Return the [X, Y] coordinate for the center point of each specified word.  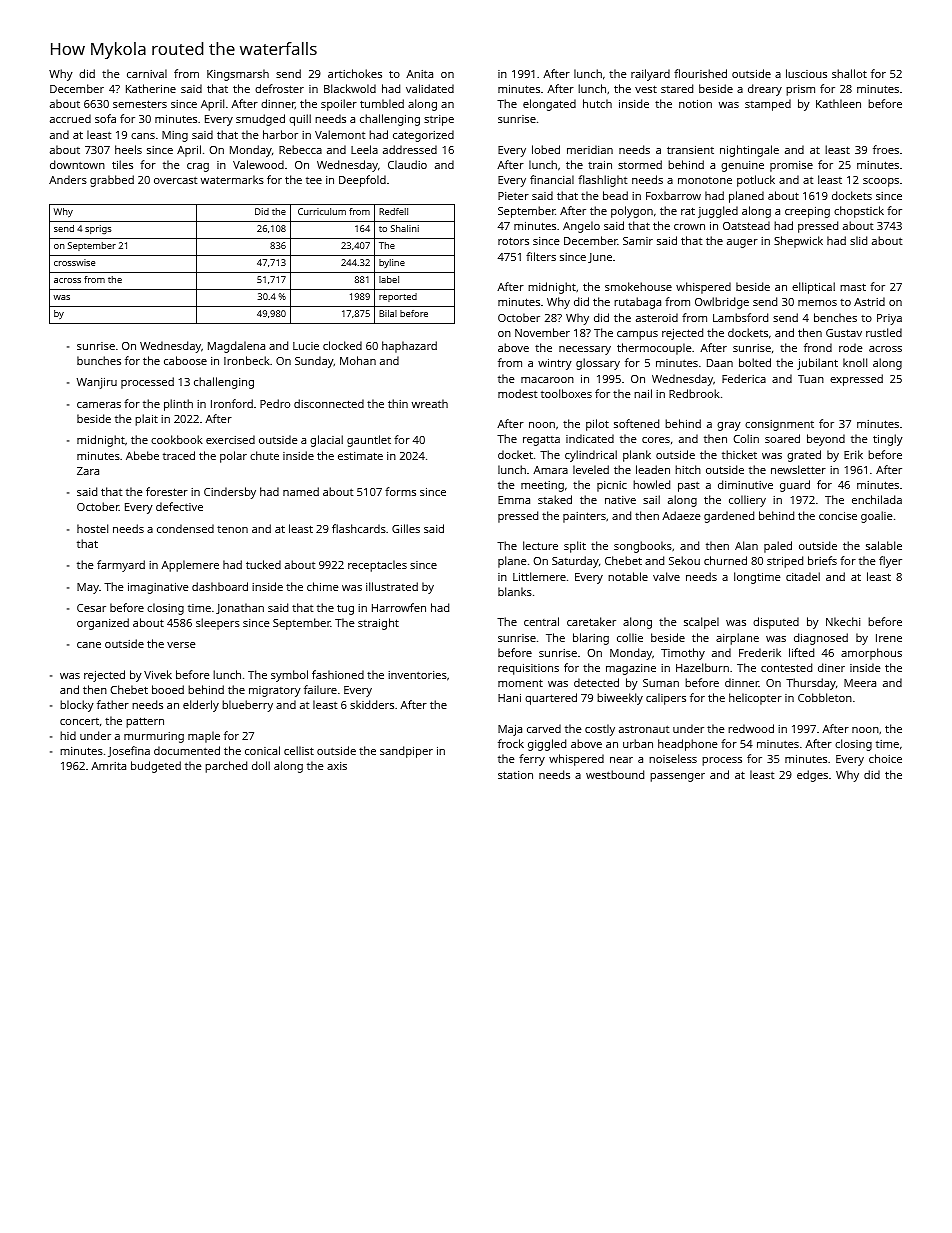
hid [68, 735]
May [88, 588]
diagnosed [821, 639]
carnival [147, 73]
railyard [650, 75]
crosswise [74, 262]
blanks [515, 591]
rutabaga [637, 303]
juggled [718, 212]
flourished [700, 73]
